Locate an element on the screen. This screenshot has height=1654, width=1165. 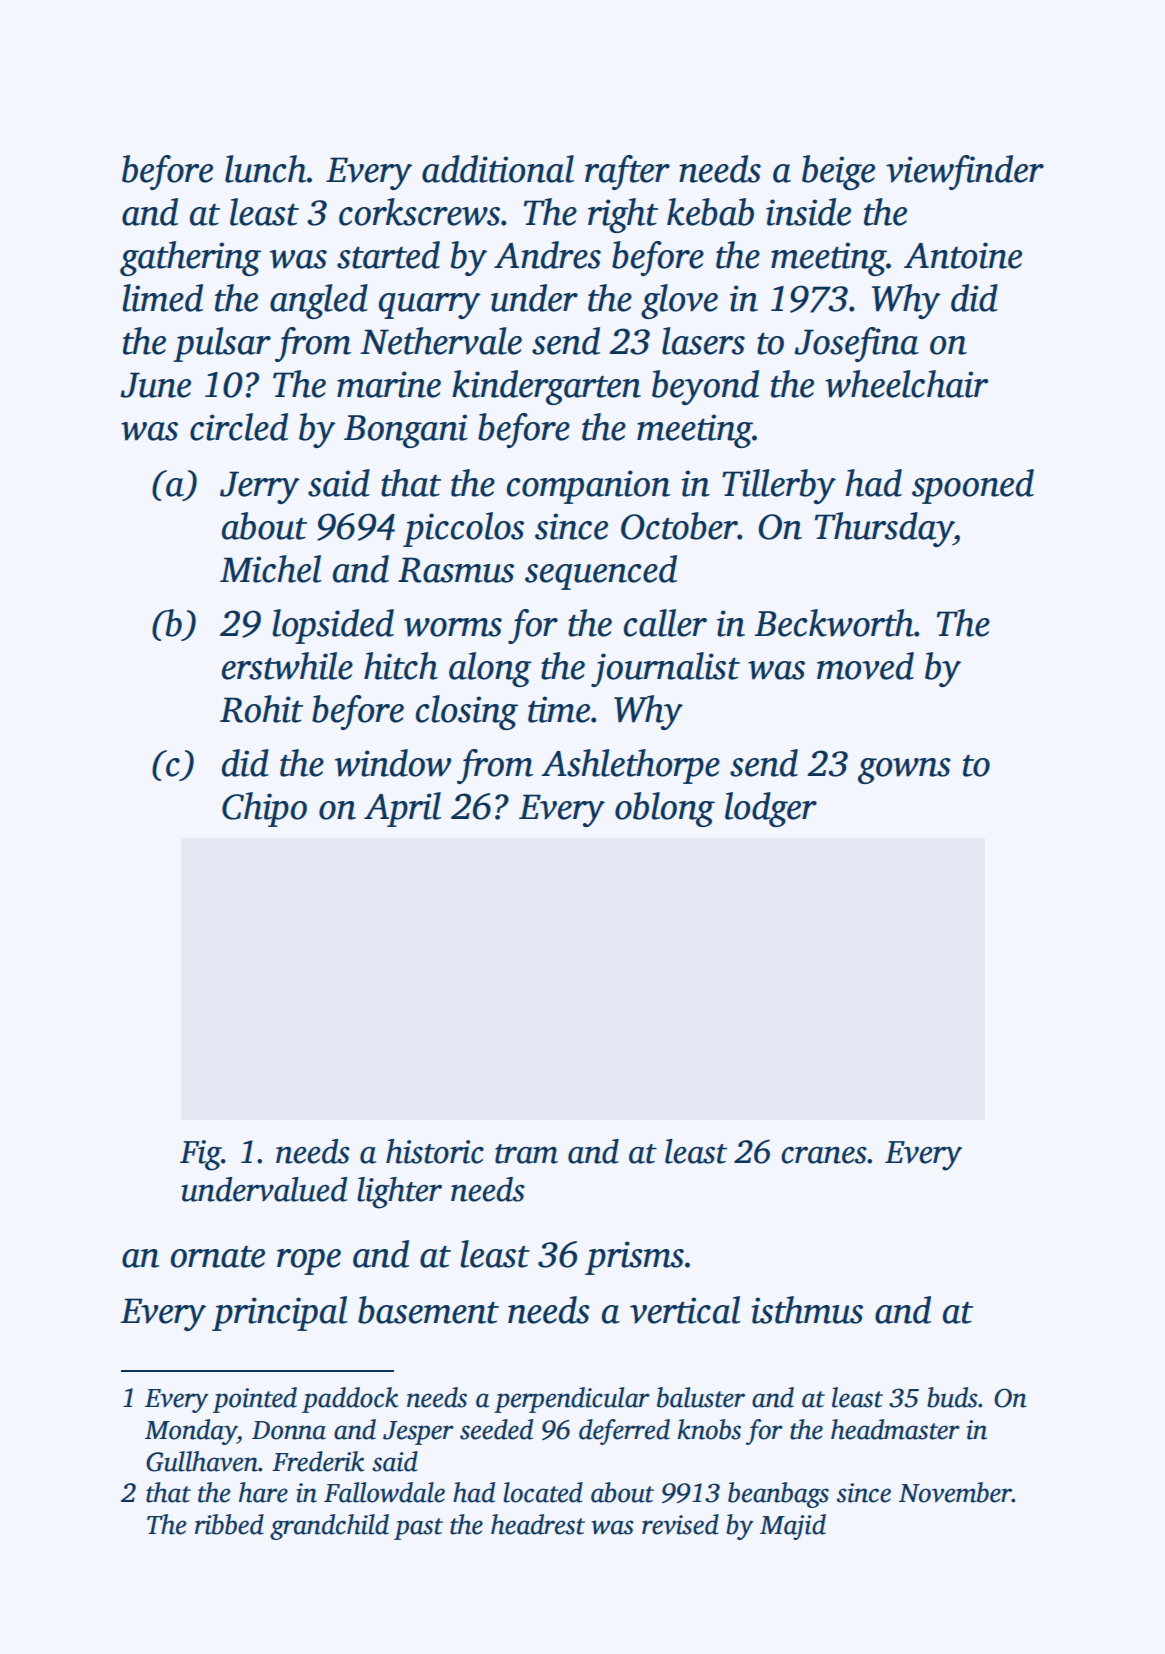
angled is located at coordinates (319, 301).
